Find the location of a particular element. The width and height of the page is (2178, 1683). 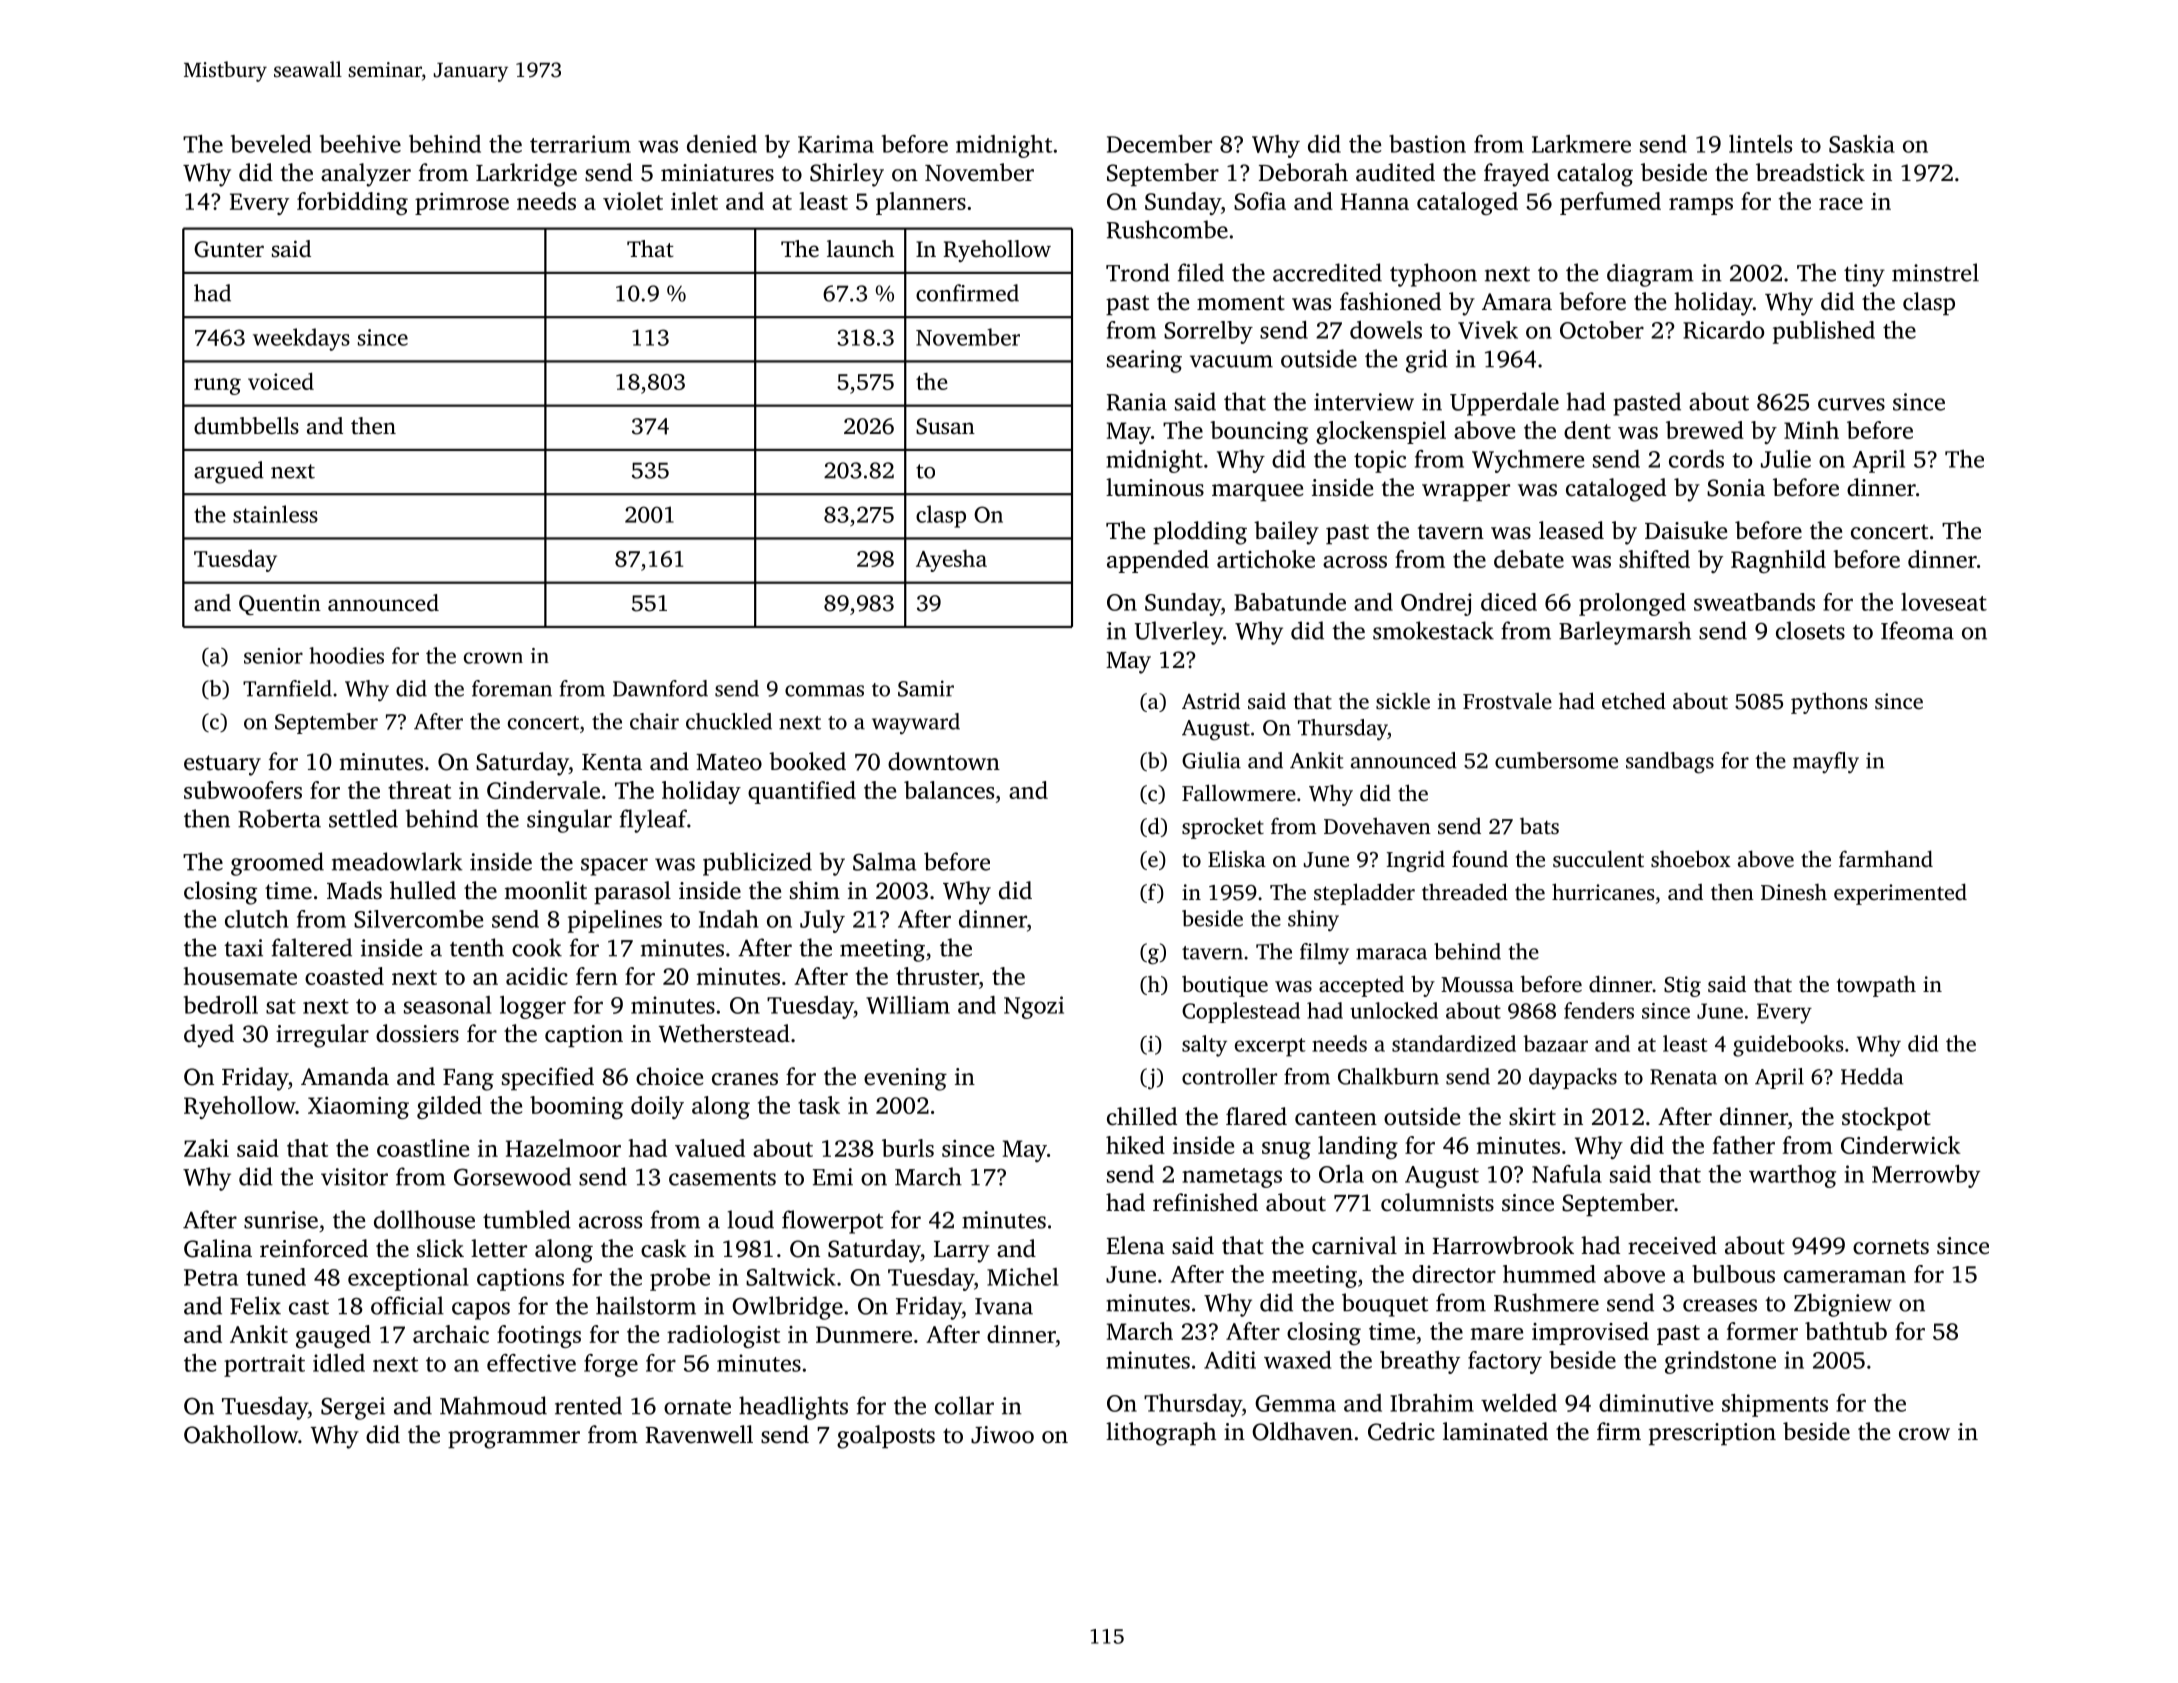

singular is located at coordinates (569, 821).
